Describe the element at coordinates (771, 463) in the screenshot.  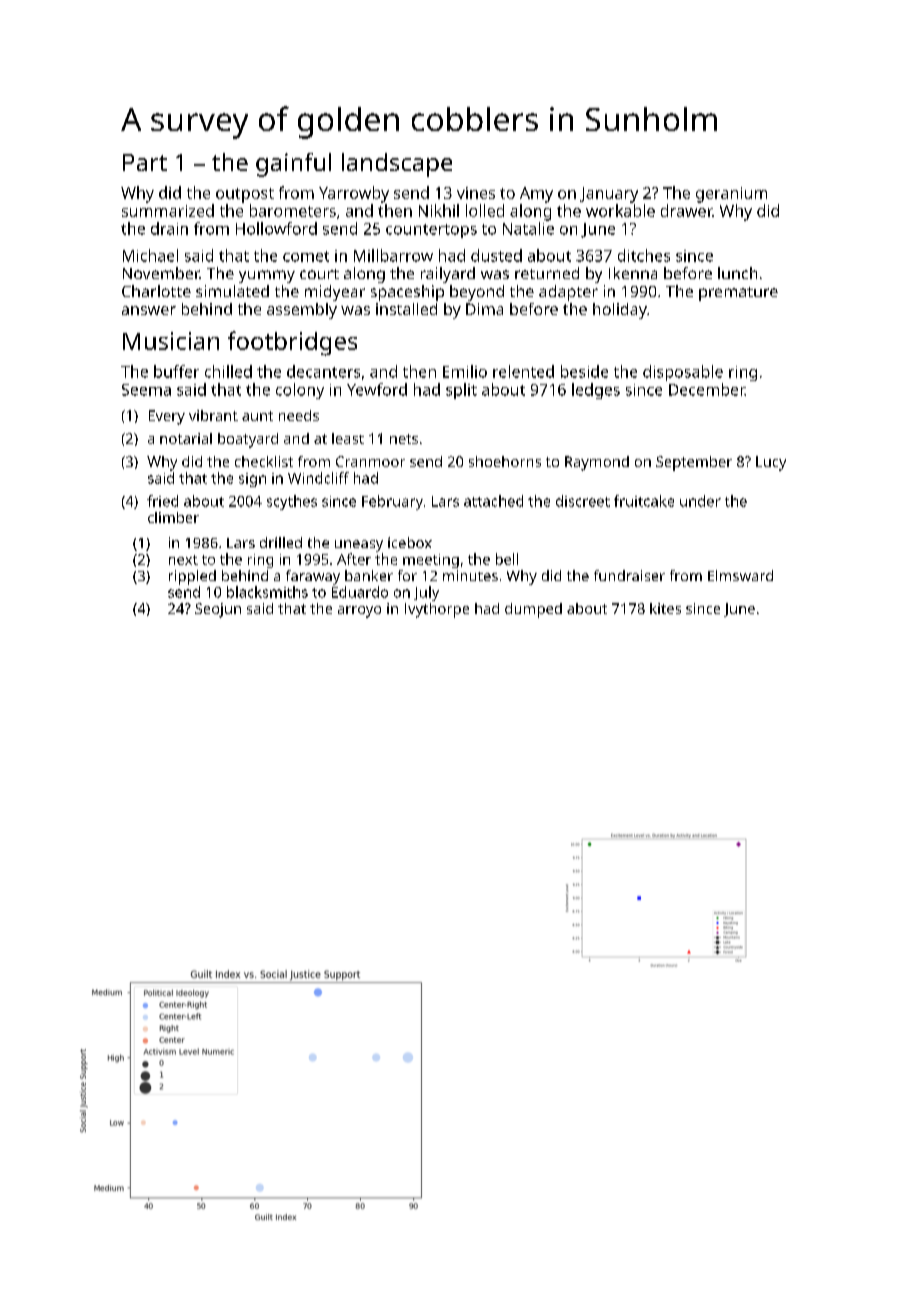
I see `Lucy` at that location.
